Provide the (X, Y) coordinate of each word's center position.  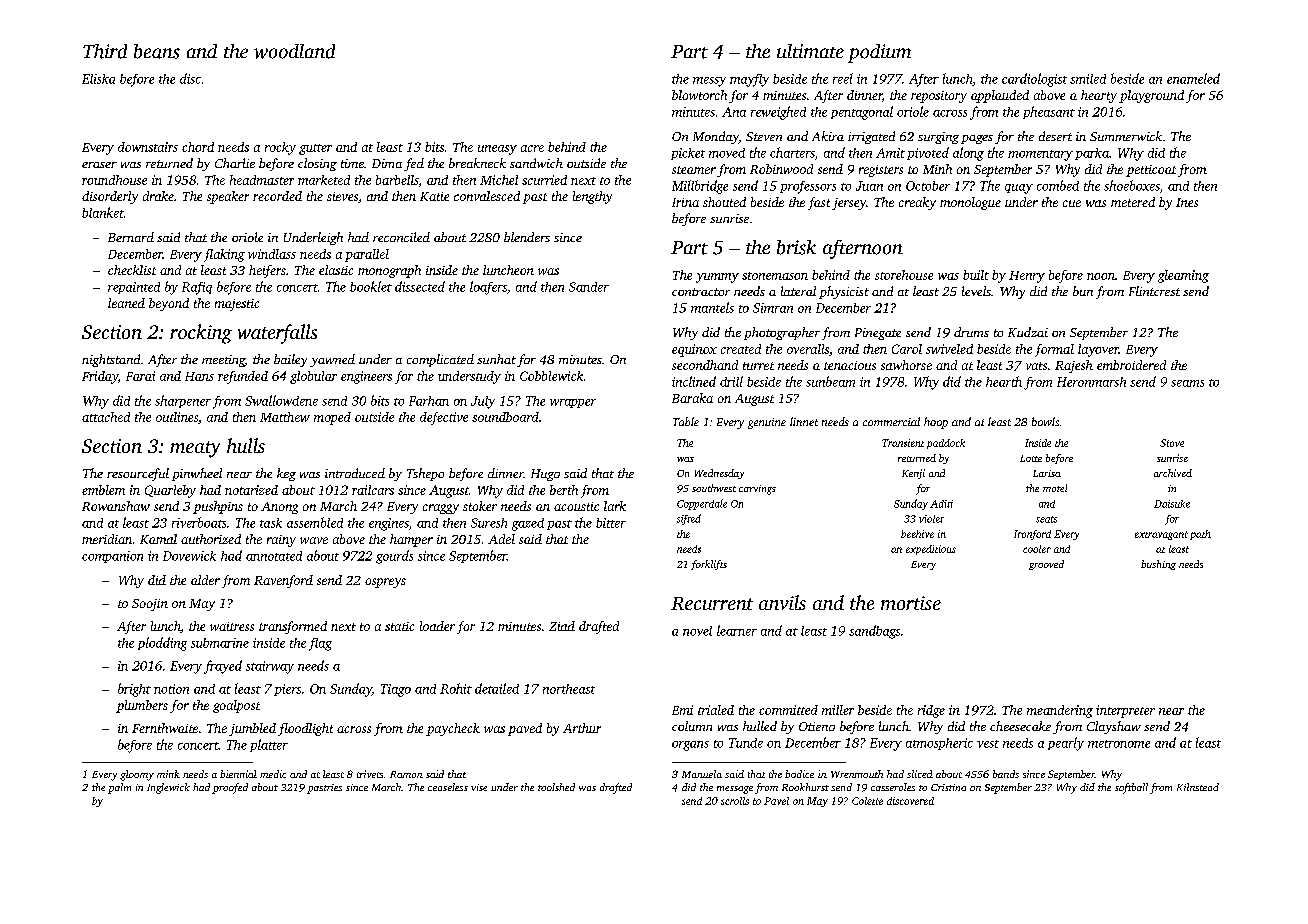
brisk (796, 247)
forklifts (709, 565)
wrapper (573, 403)
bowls (1045, 421)
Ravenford (283, 581)
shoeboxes (1132, 185)
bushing (1158, 565)
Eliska (98, 79)
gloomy (137, 775)
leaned (126, 303)
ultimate (810, 51)
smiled (1088, 79)
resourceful (138, 474)
